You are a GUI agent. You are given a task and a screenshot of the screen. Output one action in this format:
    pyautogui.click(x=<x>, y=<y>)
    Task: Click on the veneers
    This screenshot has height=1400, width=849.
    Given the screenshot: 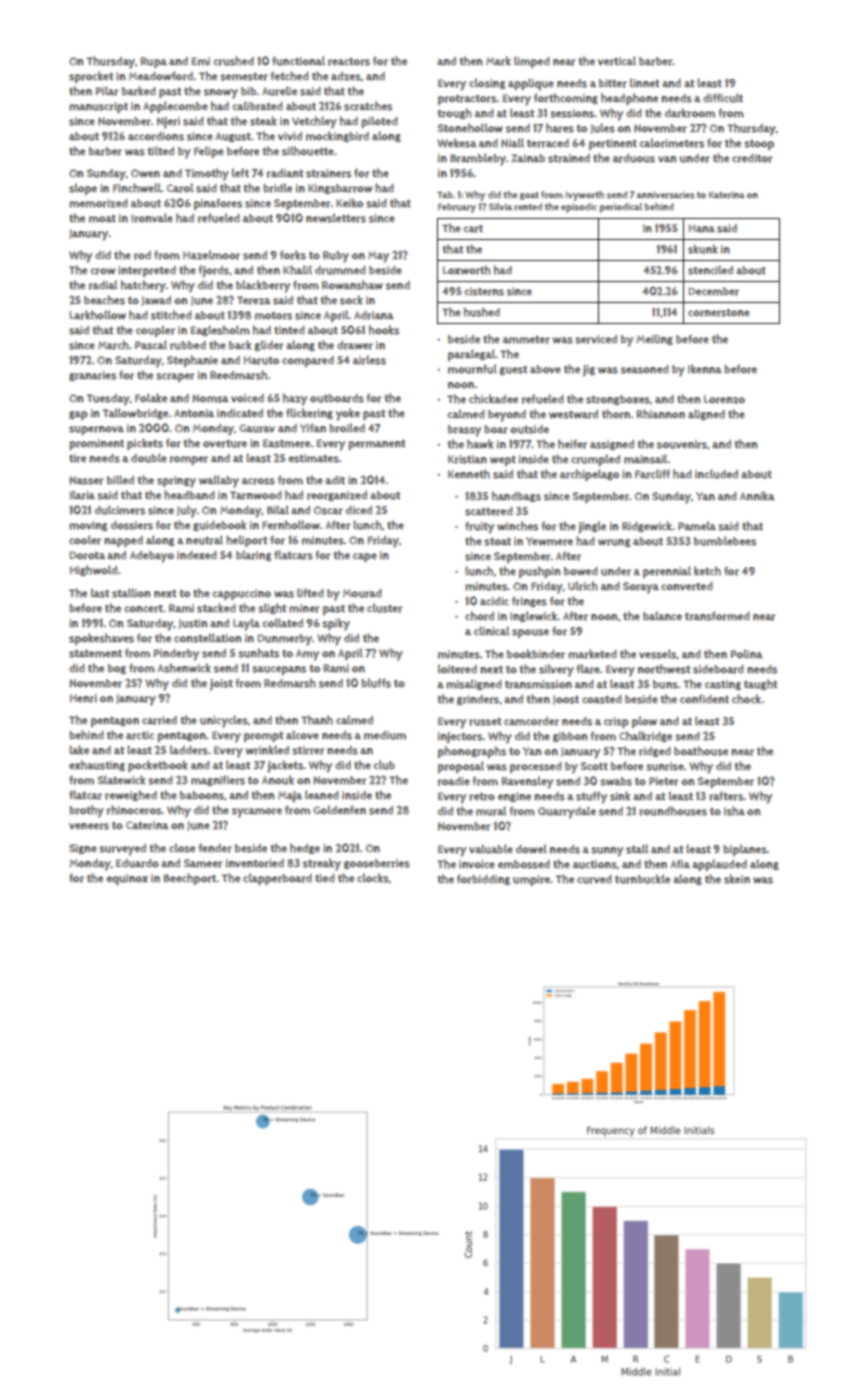 What is the action you would take?
    pyautogui.click(x=89, y=826)
